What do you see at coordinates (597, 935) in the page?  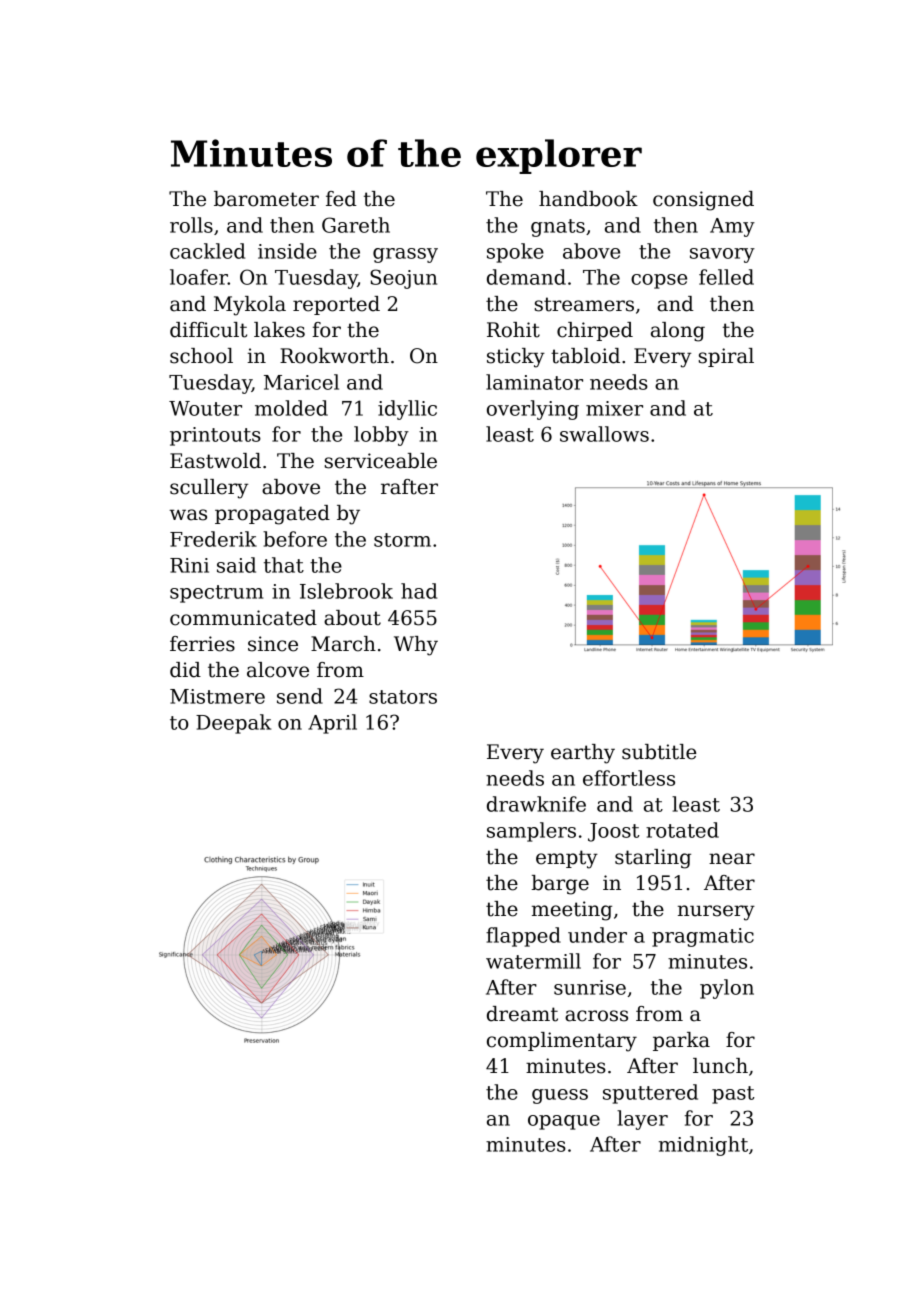 I see `under` at bounding box center [597, 935].
